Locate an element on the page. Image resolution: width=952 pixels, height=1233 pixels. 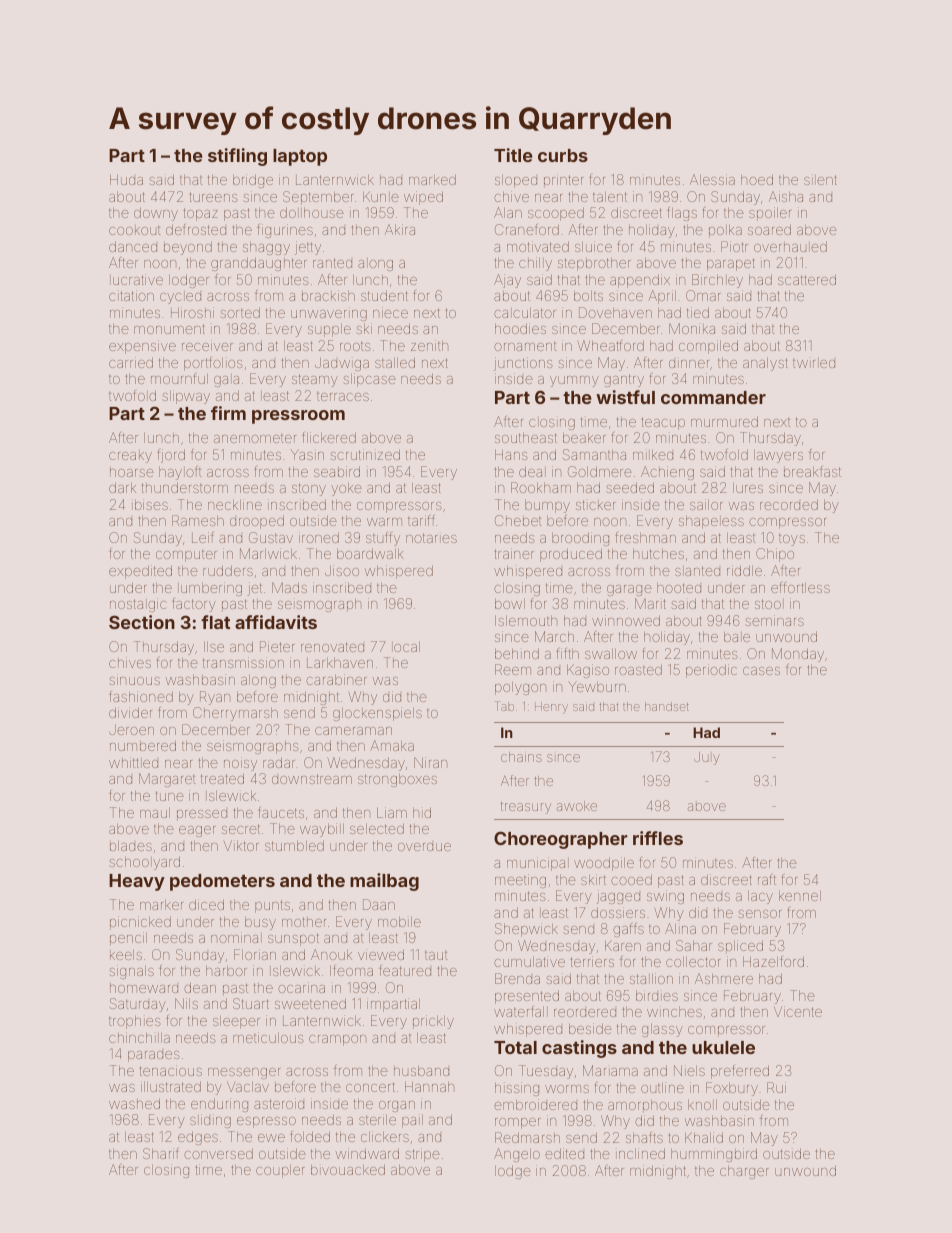
charger is located at coordinates (744, 1172).
